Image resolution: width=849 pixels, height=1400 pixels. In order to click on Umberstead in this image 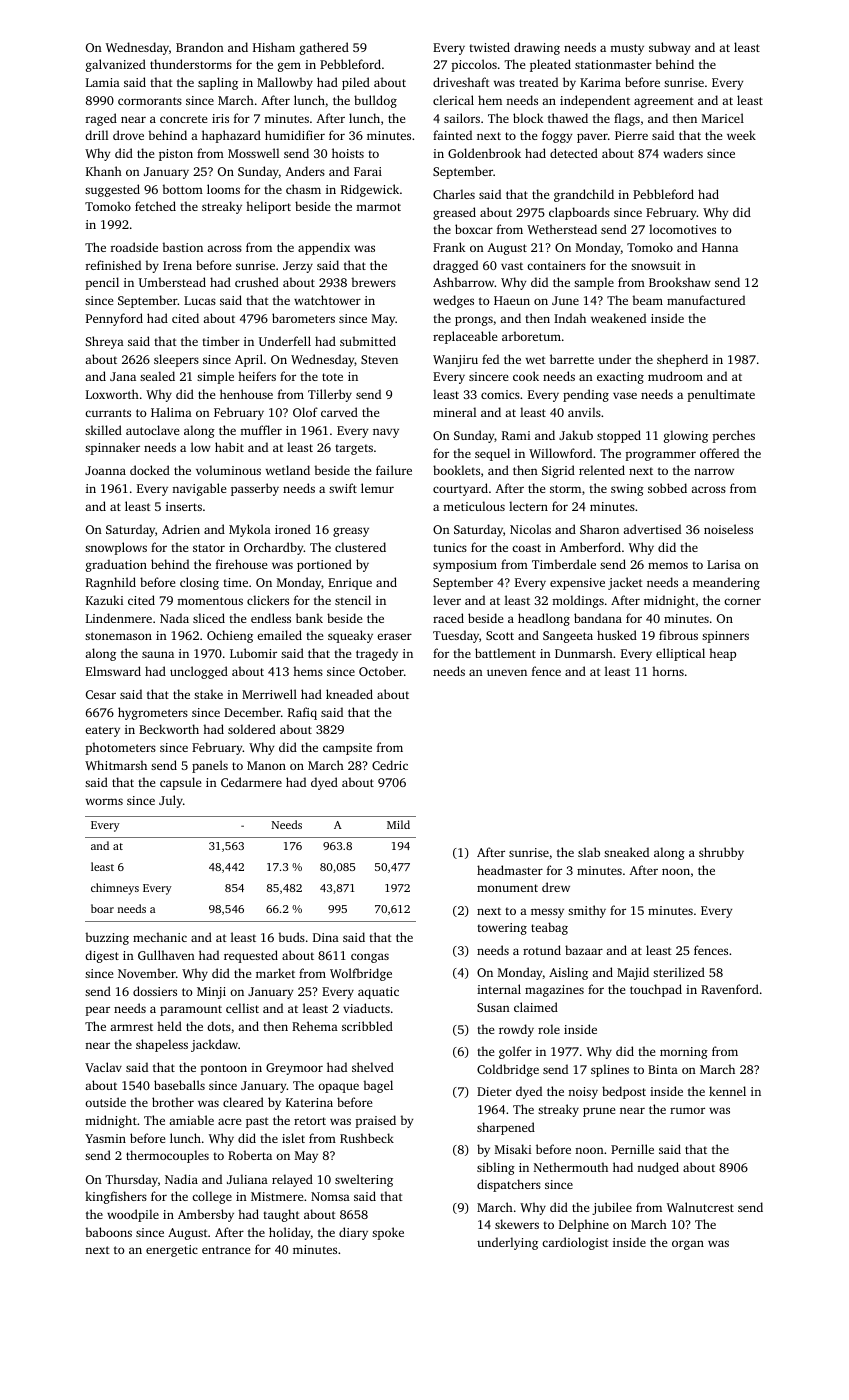, I will do `click(172, 282)`.
